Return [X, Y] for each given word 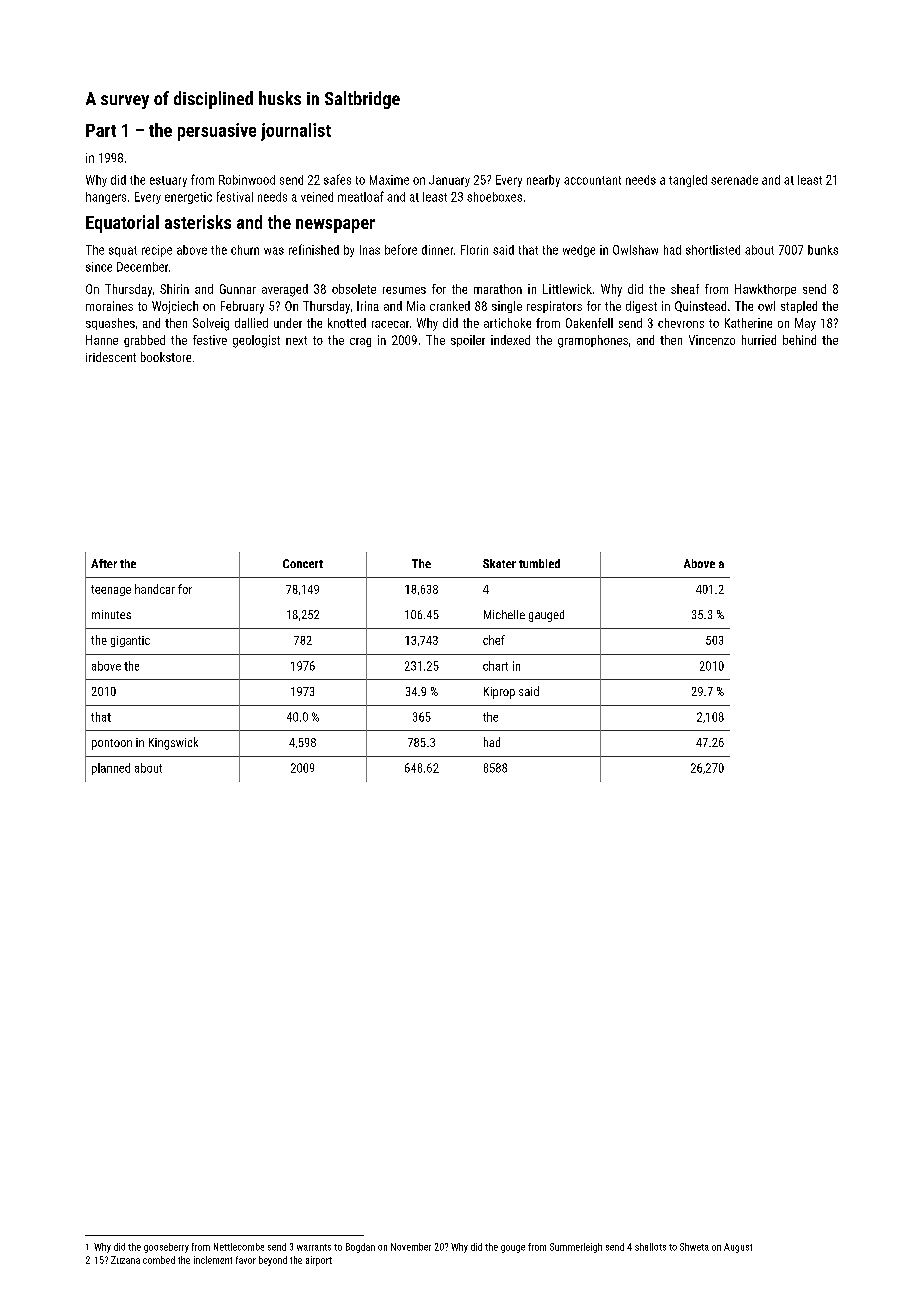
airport [319, 1261]
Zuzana [125, 1260]
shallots [650, 1247]
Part [101, 130]
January [449, 181]
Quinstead [700, 306]
